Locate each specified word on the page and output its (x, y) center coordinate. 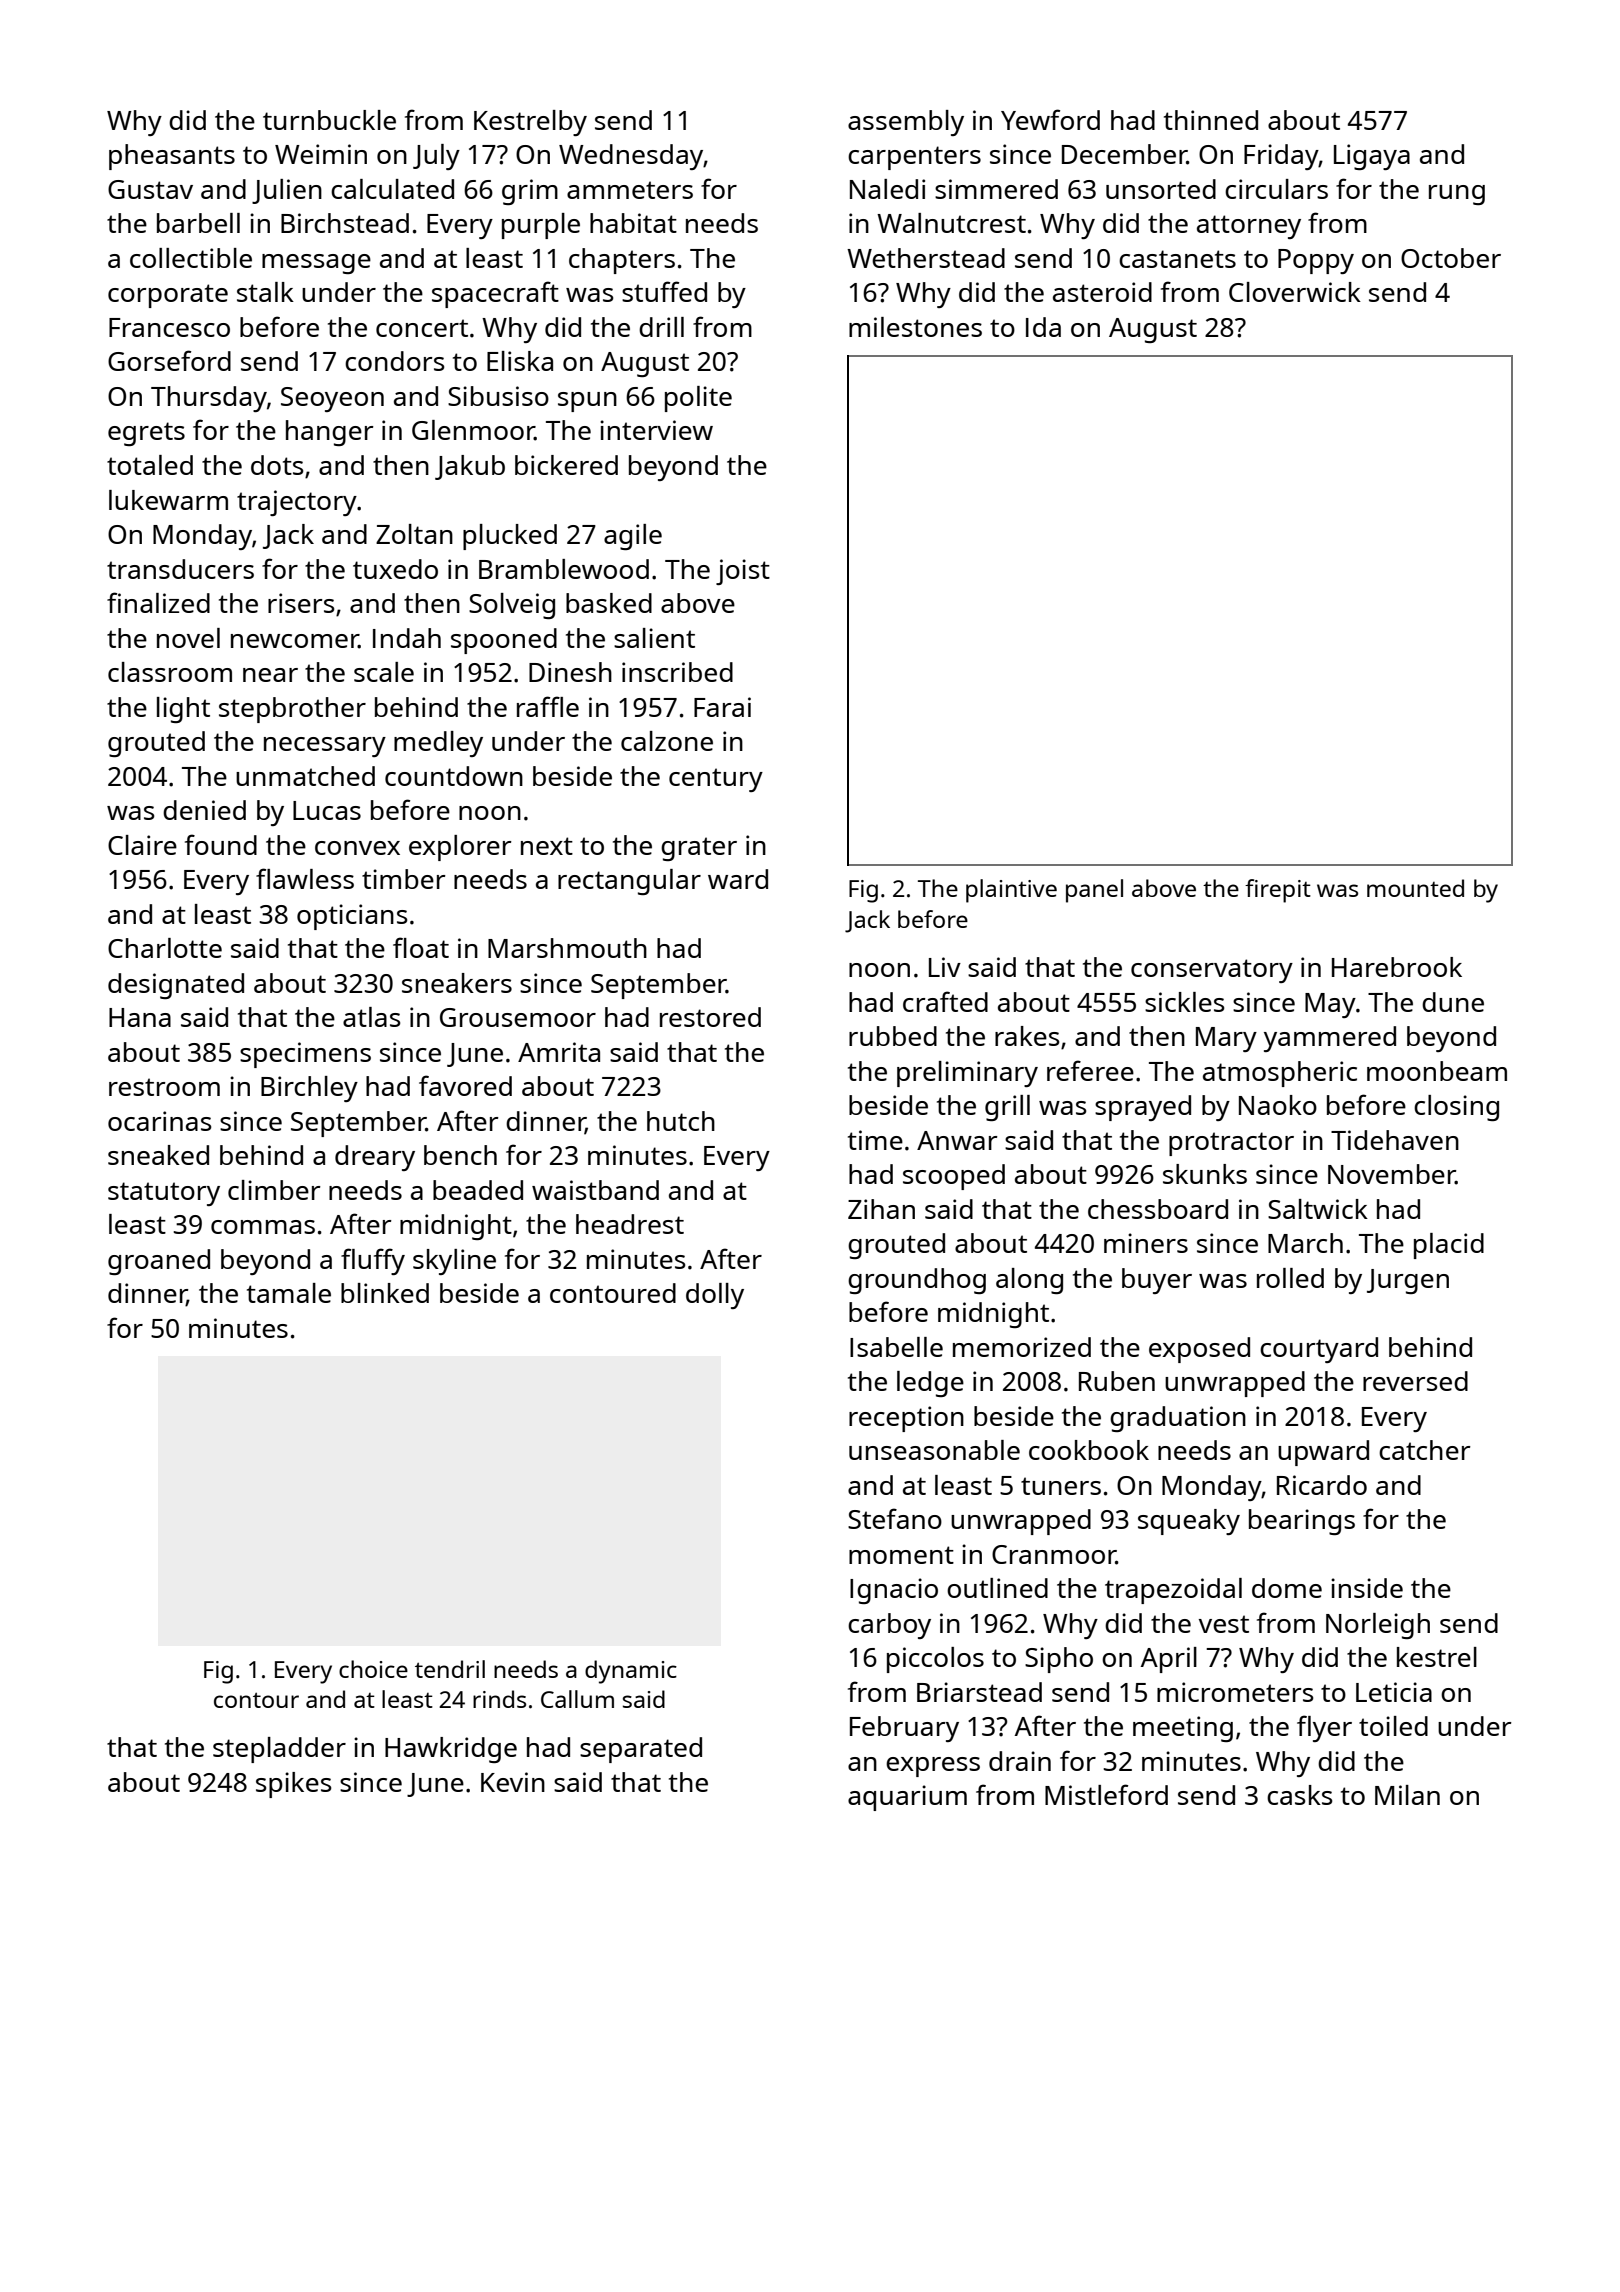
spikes (293, 1785)
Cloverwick (1295, 292)
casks (1299, 1795)
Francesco (169, 327)
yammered (1330, 1039)
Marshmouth (567, 948)
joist (743, 572)
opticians (352, 917)
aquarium (907, 1798)
